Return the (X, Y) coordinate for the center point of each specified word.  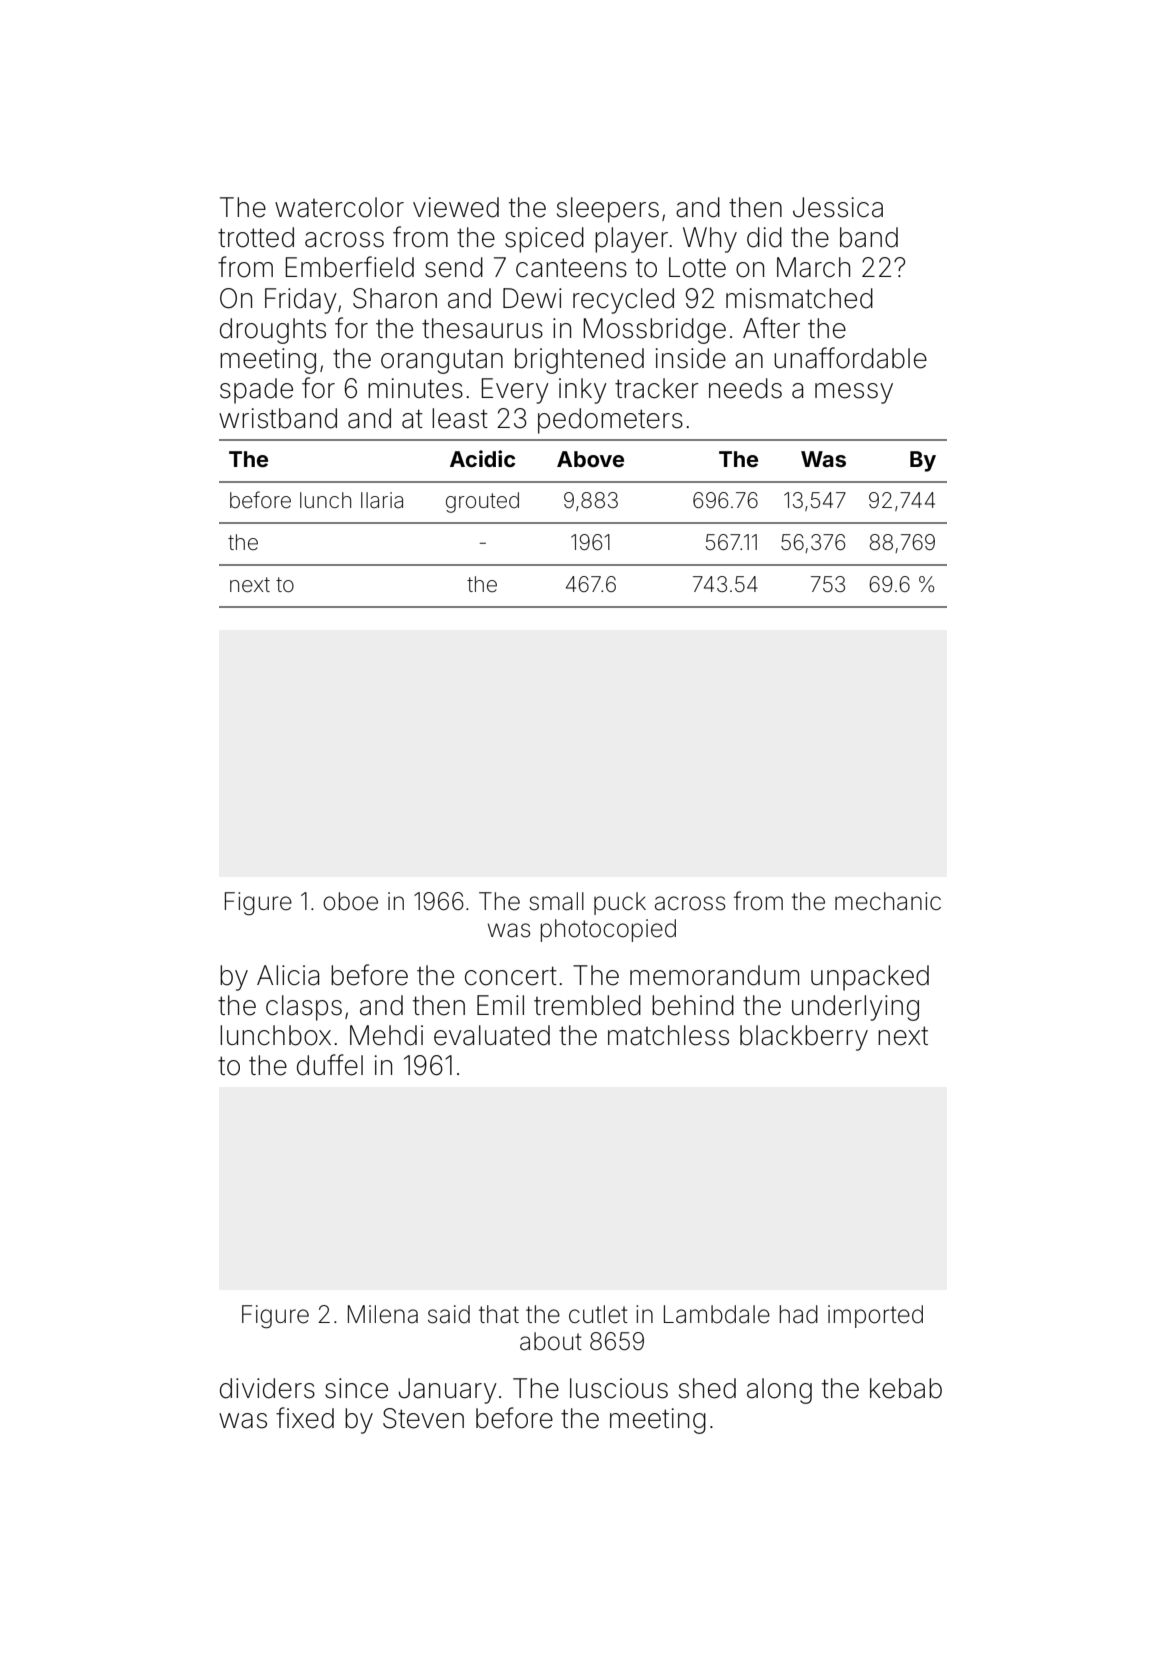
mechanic (888, 901)
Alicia (288, 975)
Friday (301, 301)
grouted (482, 502)
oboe (350, 901)
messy (854, 393)
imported (875, 1316)
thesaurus (482, 328)
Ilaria (382, 500)
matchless (668, 1035)
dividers (267, 1388)
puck (620, 903)
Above (590, 459)
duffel (330, 1065)
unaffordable (850, 358)
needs (745, 388)
